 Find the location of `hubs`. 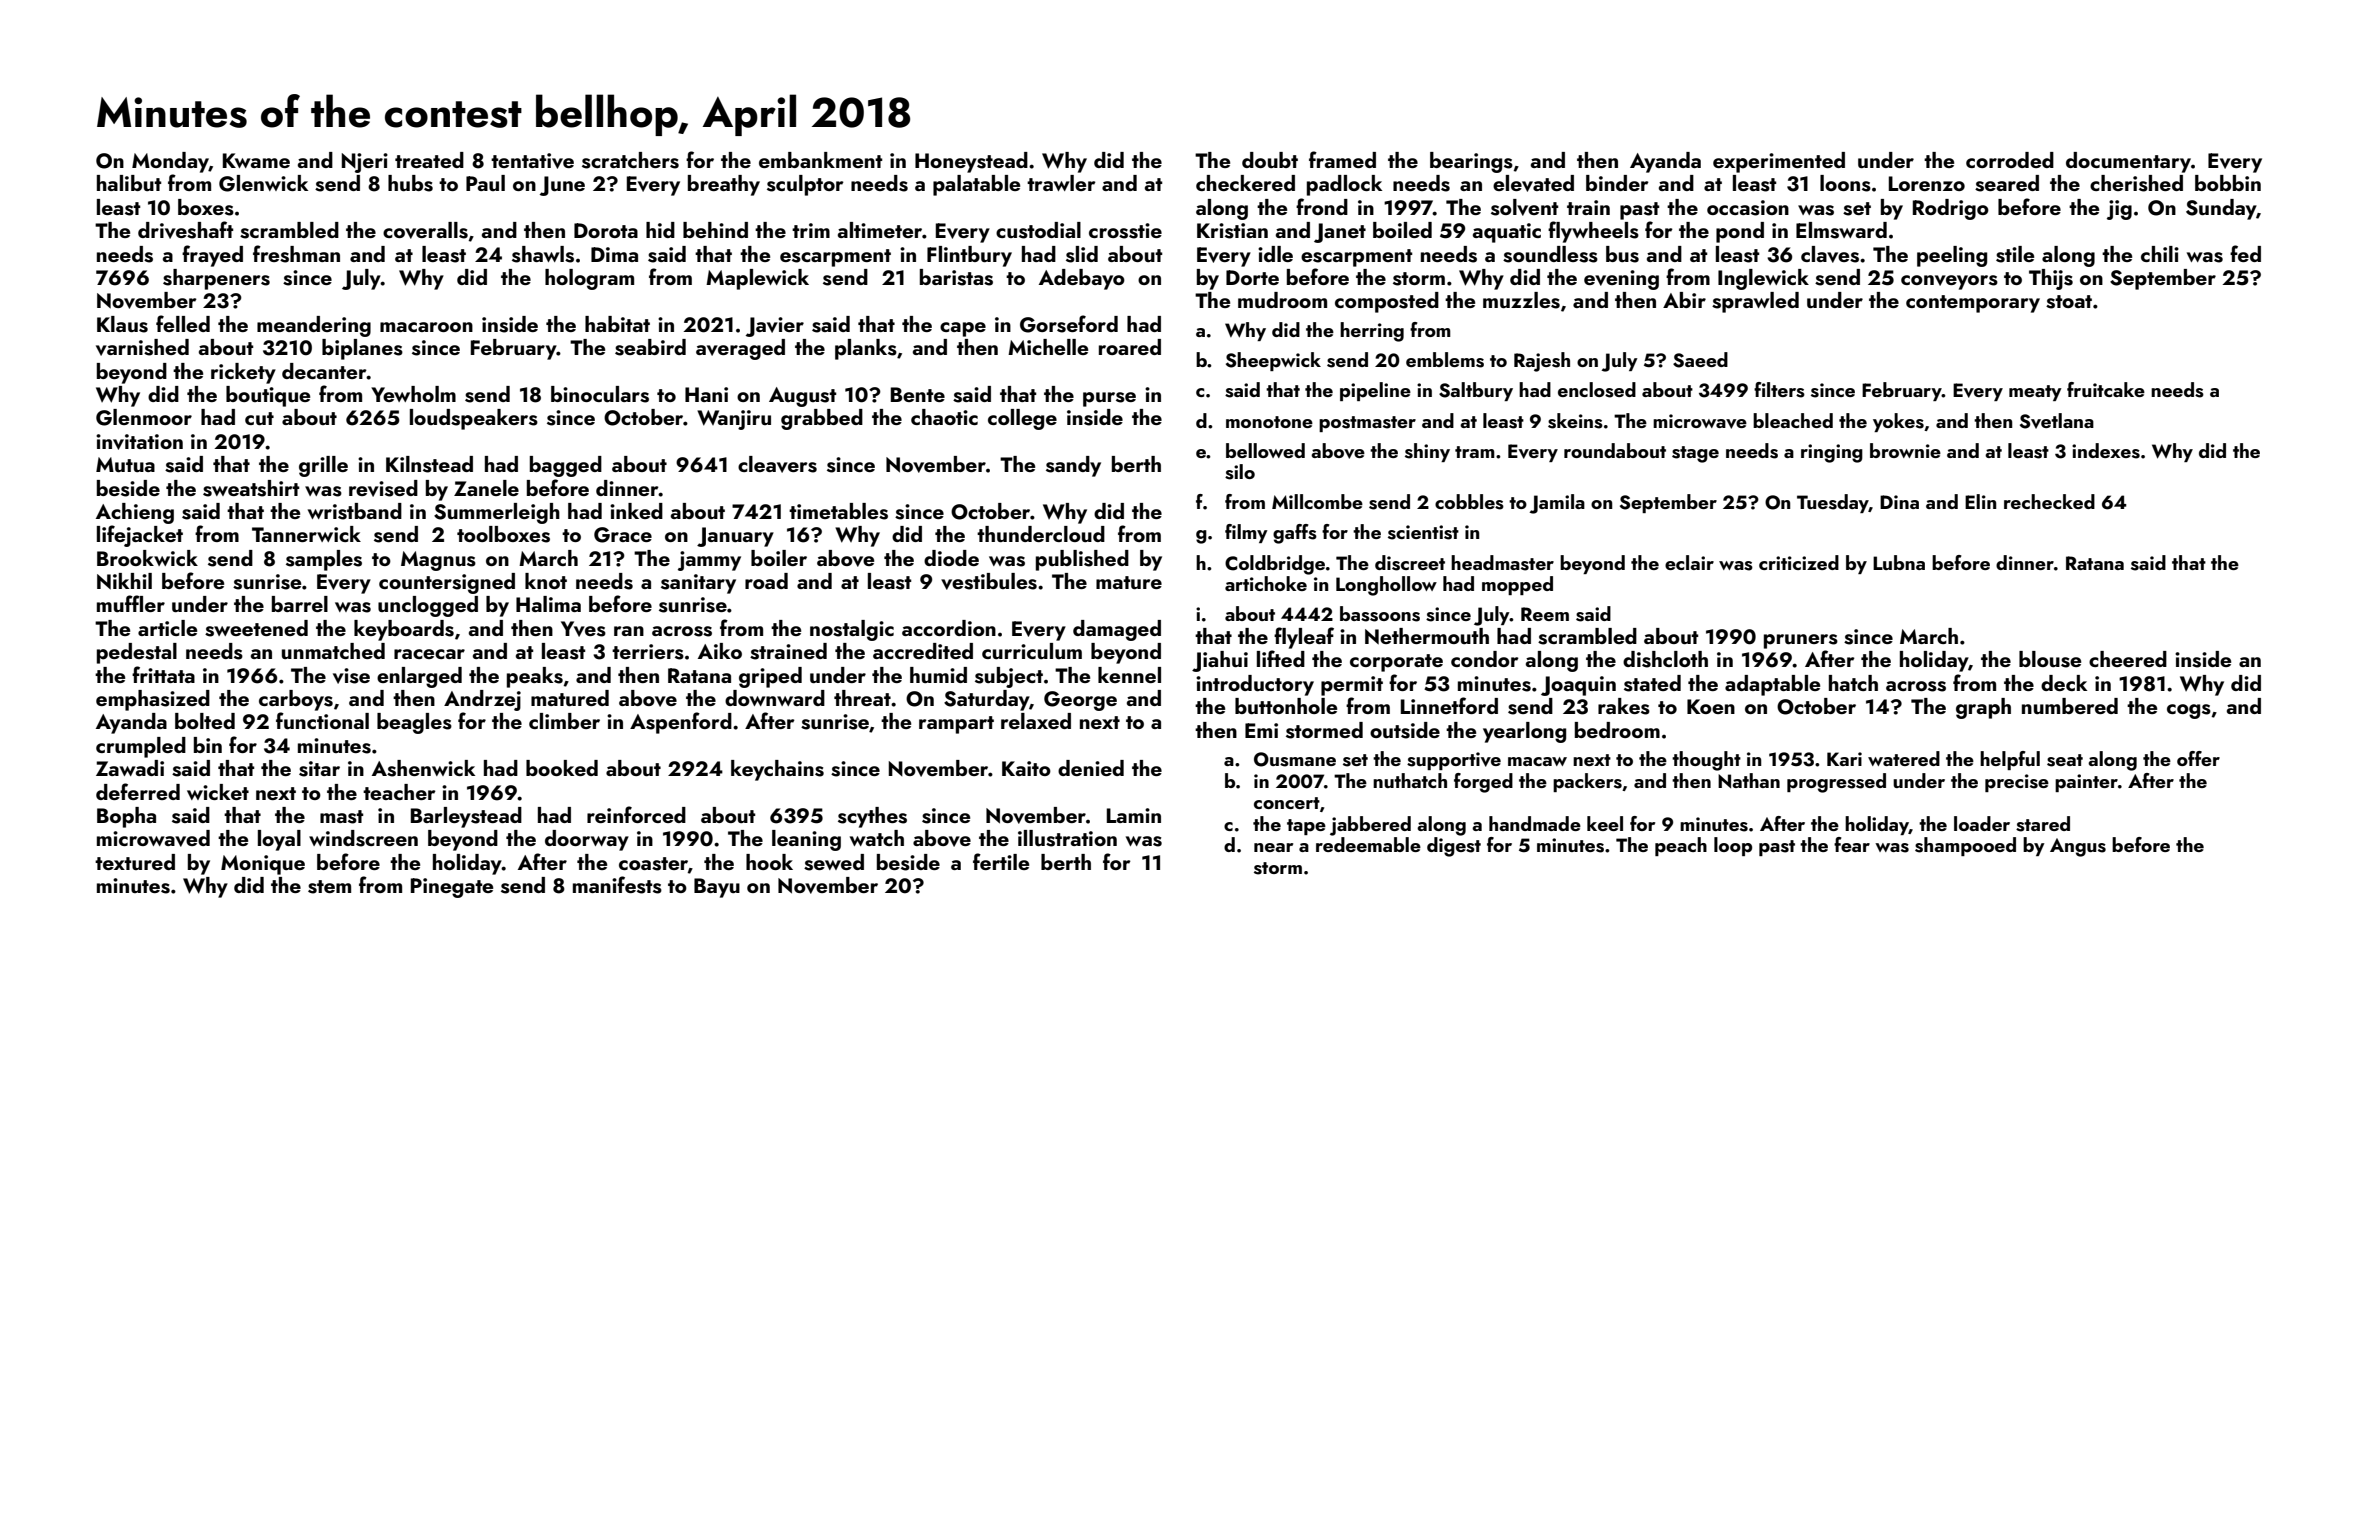

hubs is located at coordinates (410, 183).
